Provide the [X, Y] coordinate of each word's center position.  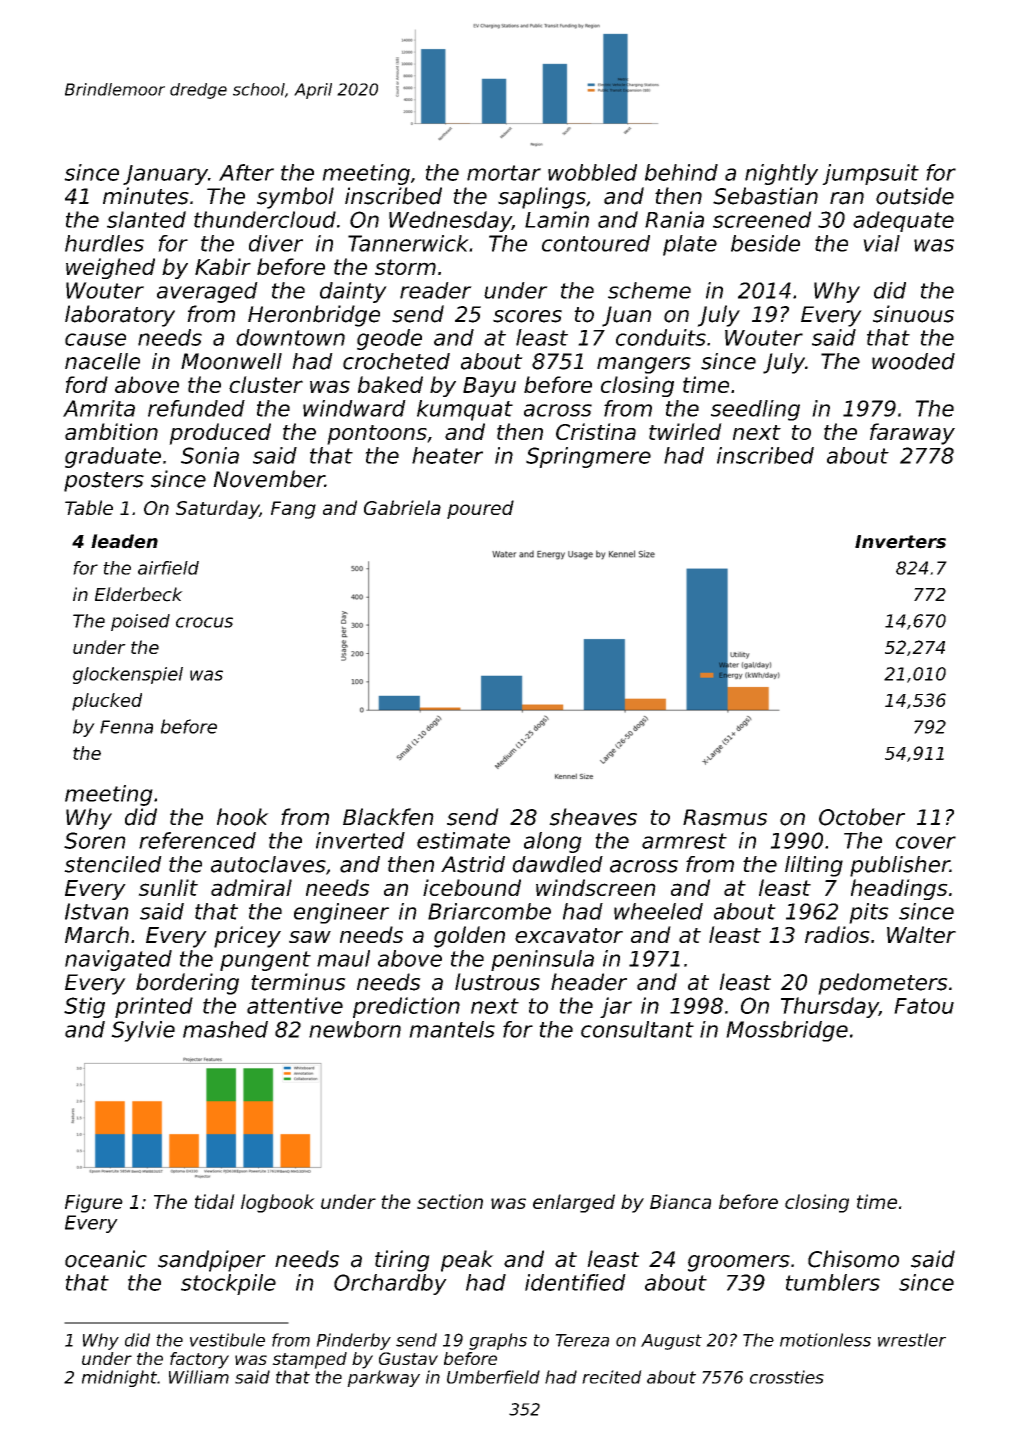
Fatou [924, 1006]
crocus [204, 622]
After [246, 172]
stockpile [228, 1284]
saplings [542, 198]
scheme [649, 290]
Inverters [900, 542]
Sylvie [143, 1031]
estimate [463, 840]
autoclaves [268, 864]
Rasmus [725, 817]
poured [480, 509]
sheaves [593, 817]
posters [104, 482]
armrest [684, 841]
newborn [355, 1029]
